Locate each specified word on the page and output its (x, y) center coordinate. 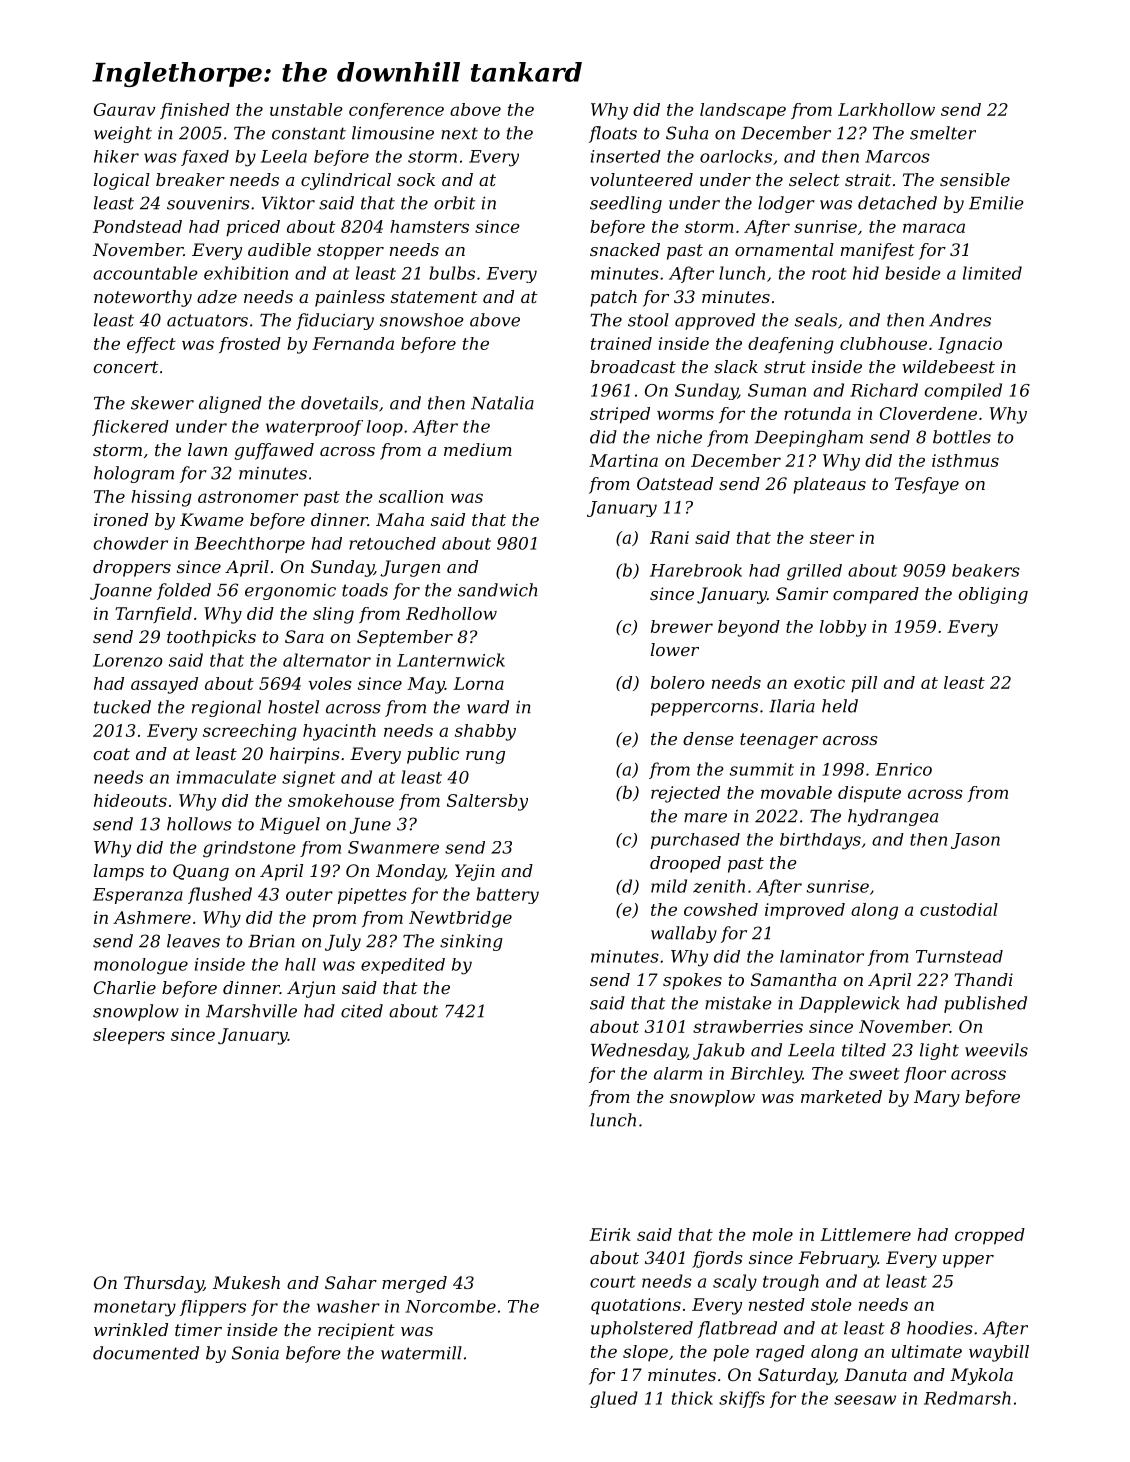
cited (362, 1011)
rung (485, 757)
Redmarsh (967, 1398)
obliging (993, 595)
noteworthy (143, 298)
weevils (996, 1050)
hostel (293, 707)
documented (146, 1353)
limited (992, 273)
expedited (403, 966)
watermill (421, 1353)
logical (122, 181)
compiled (963, 391)
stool (648, 320)
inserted (626, 156)
